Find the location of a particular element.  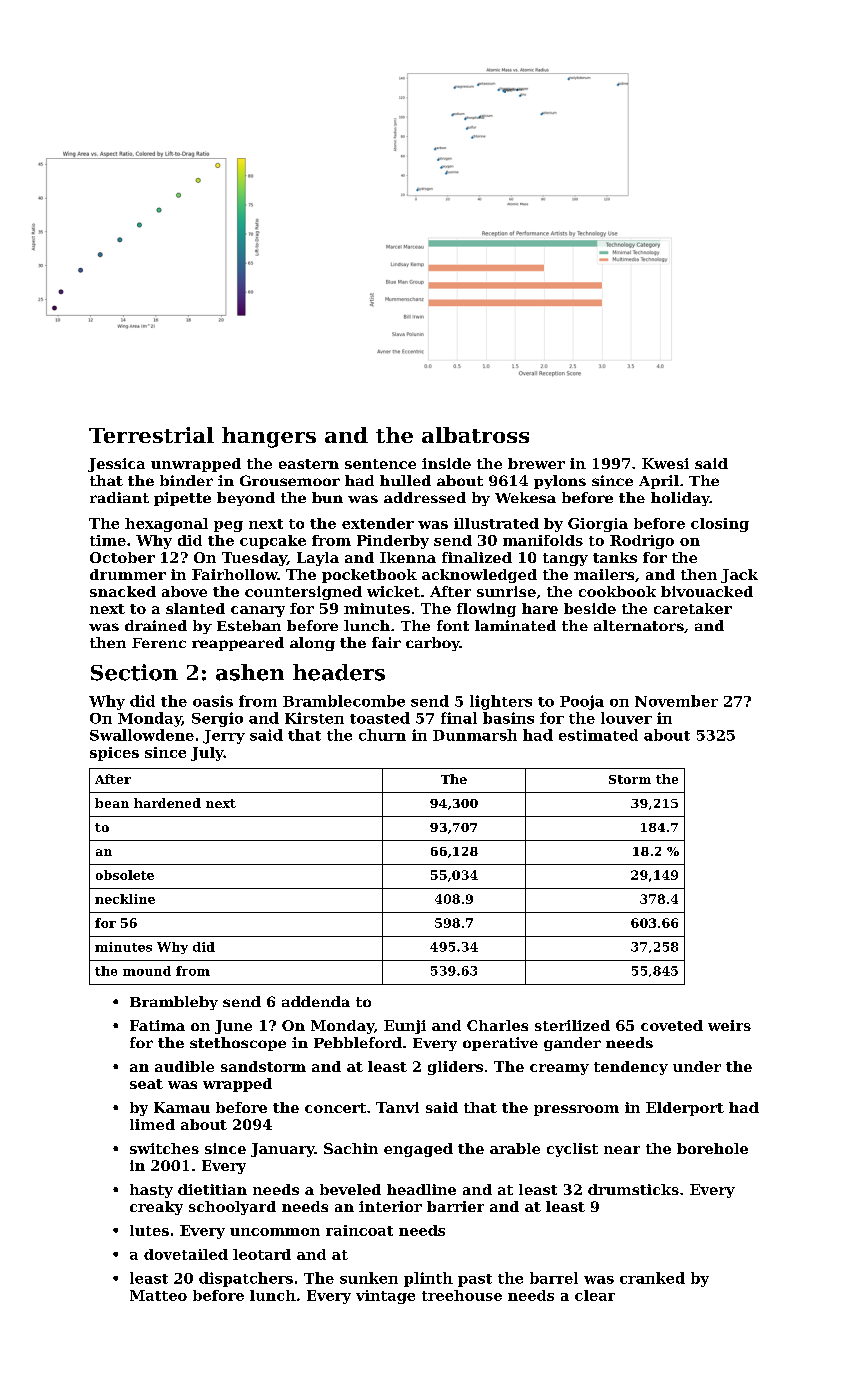

closing is located at coordinates (720, 525).
